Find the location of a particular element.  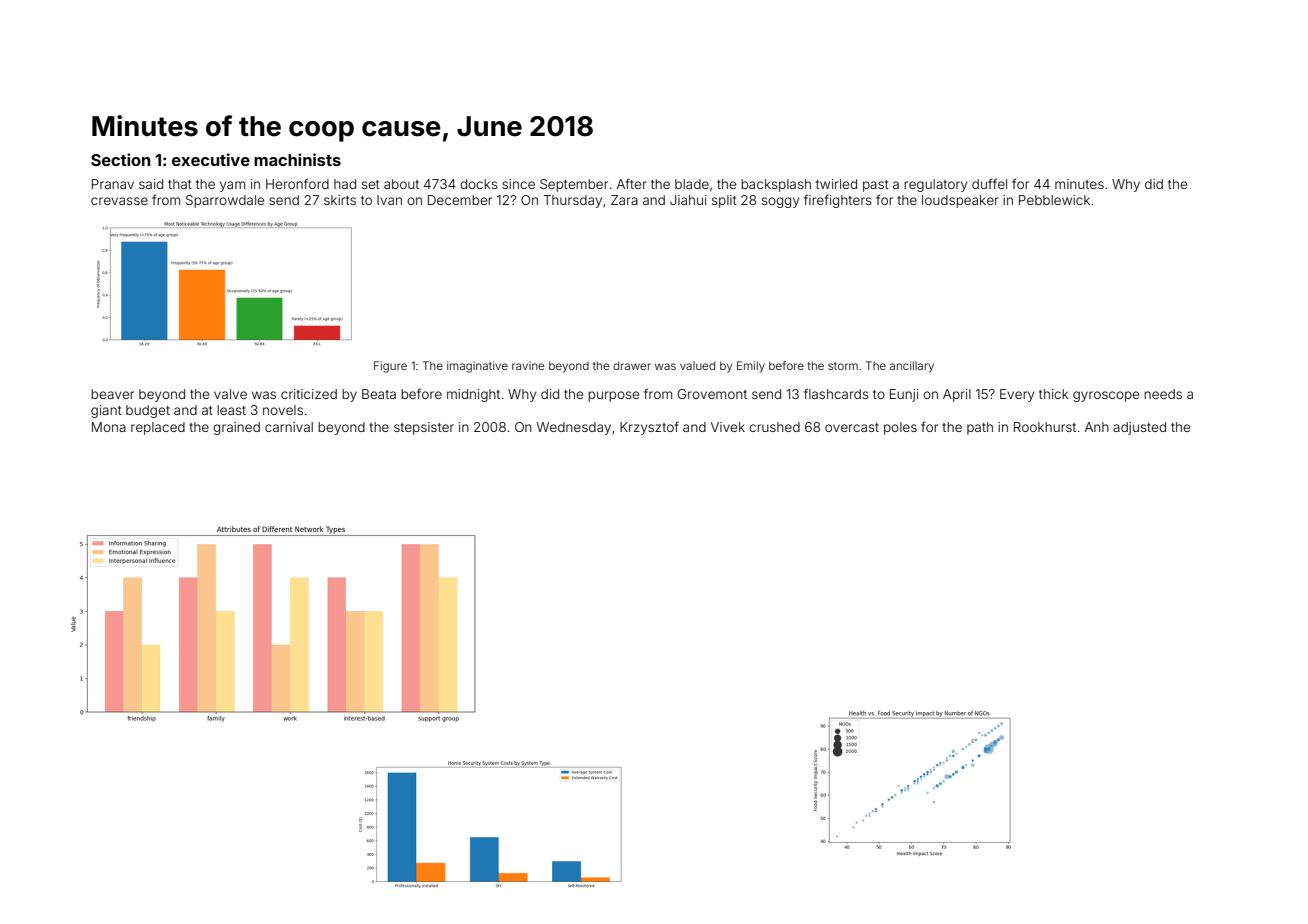

machinists is located at coordinates (297, 159).
